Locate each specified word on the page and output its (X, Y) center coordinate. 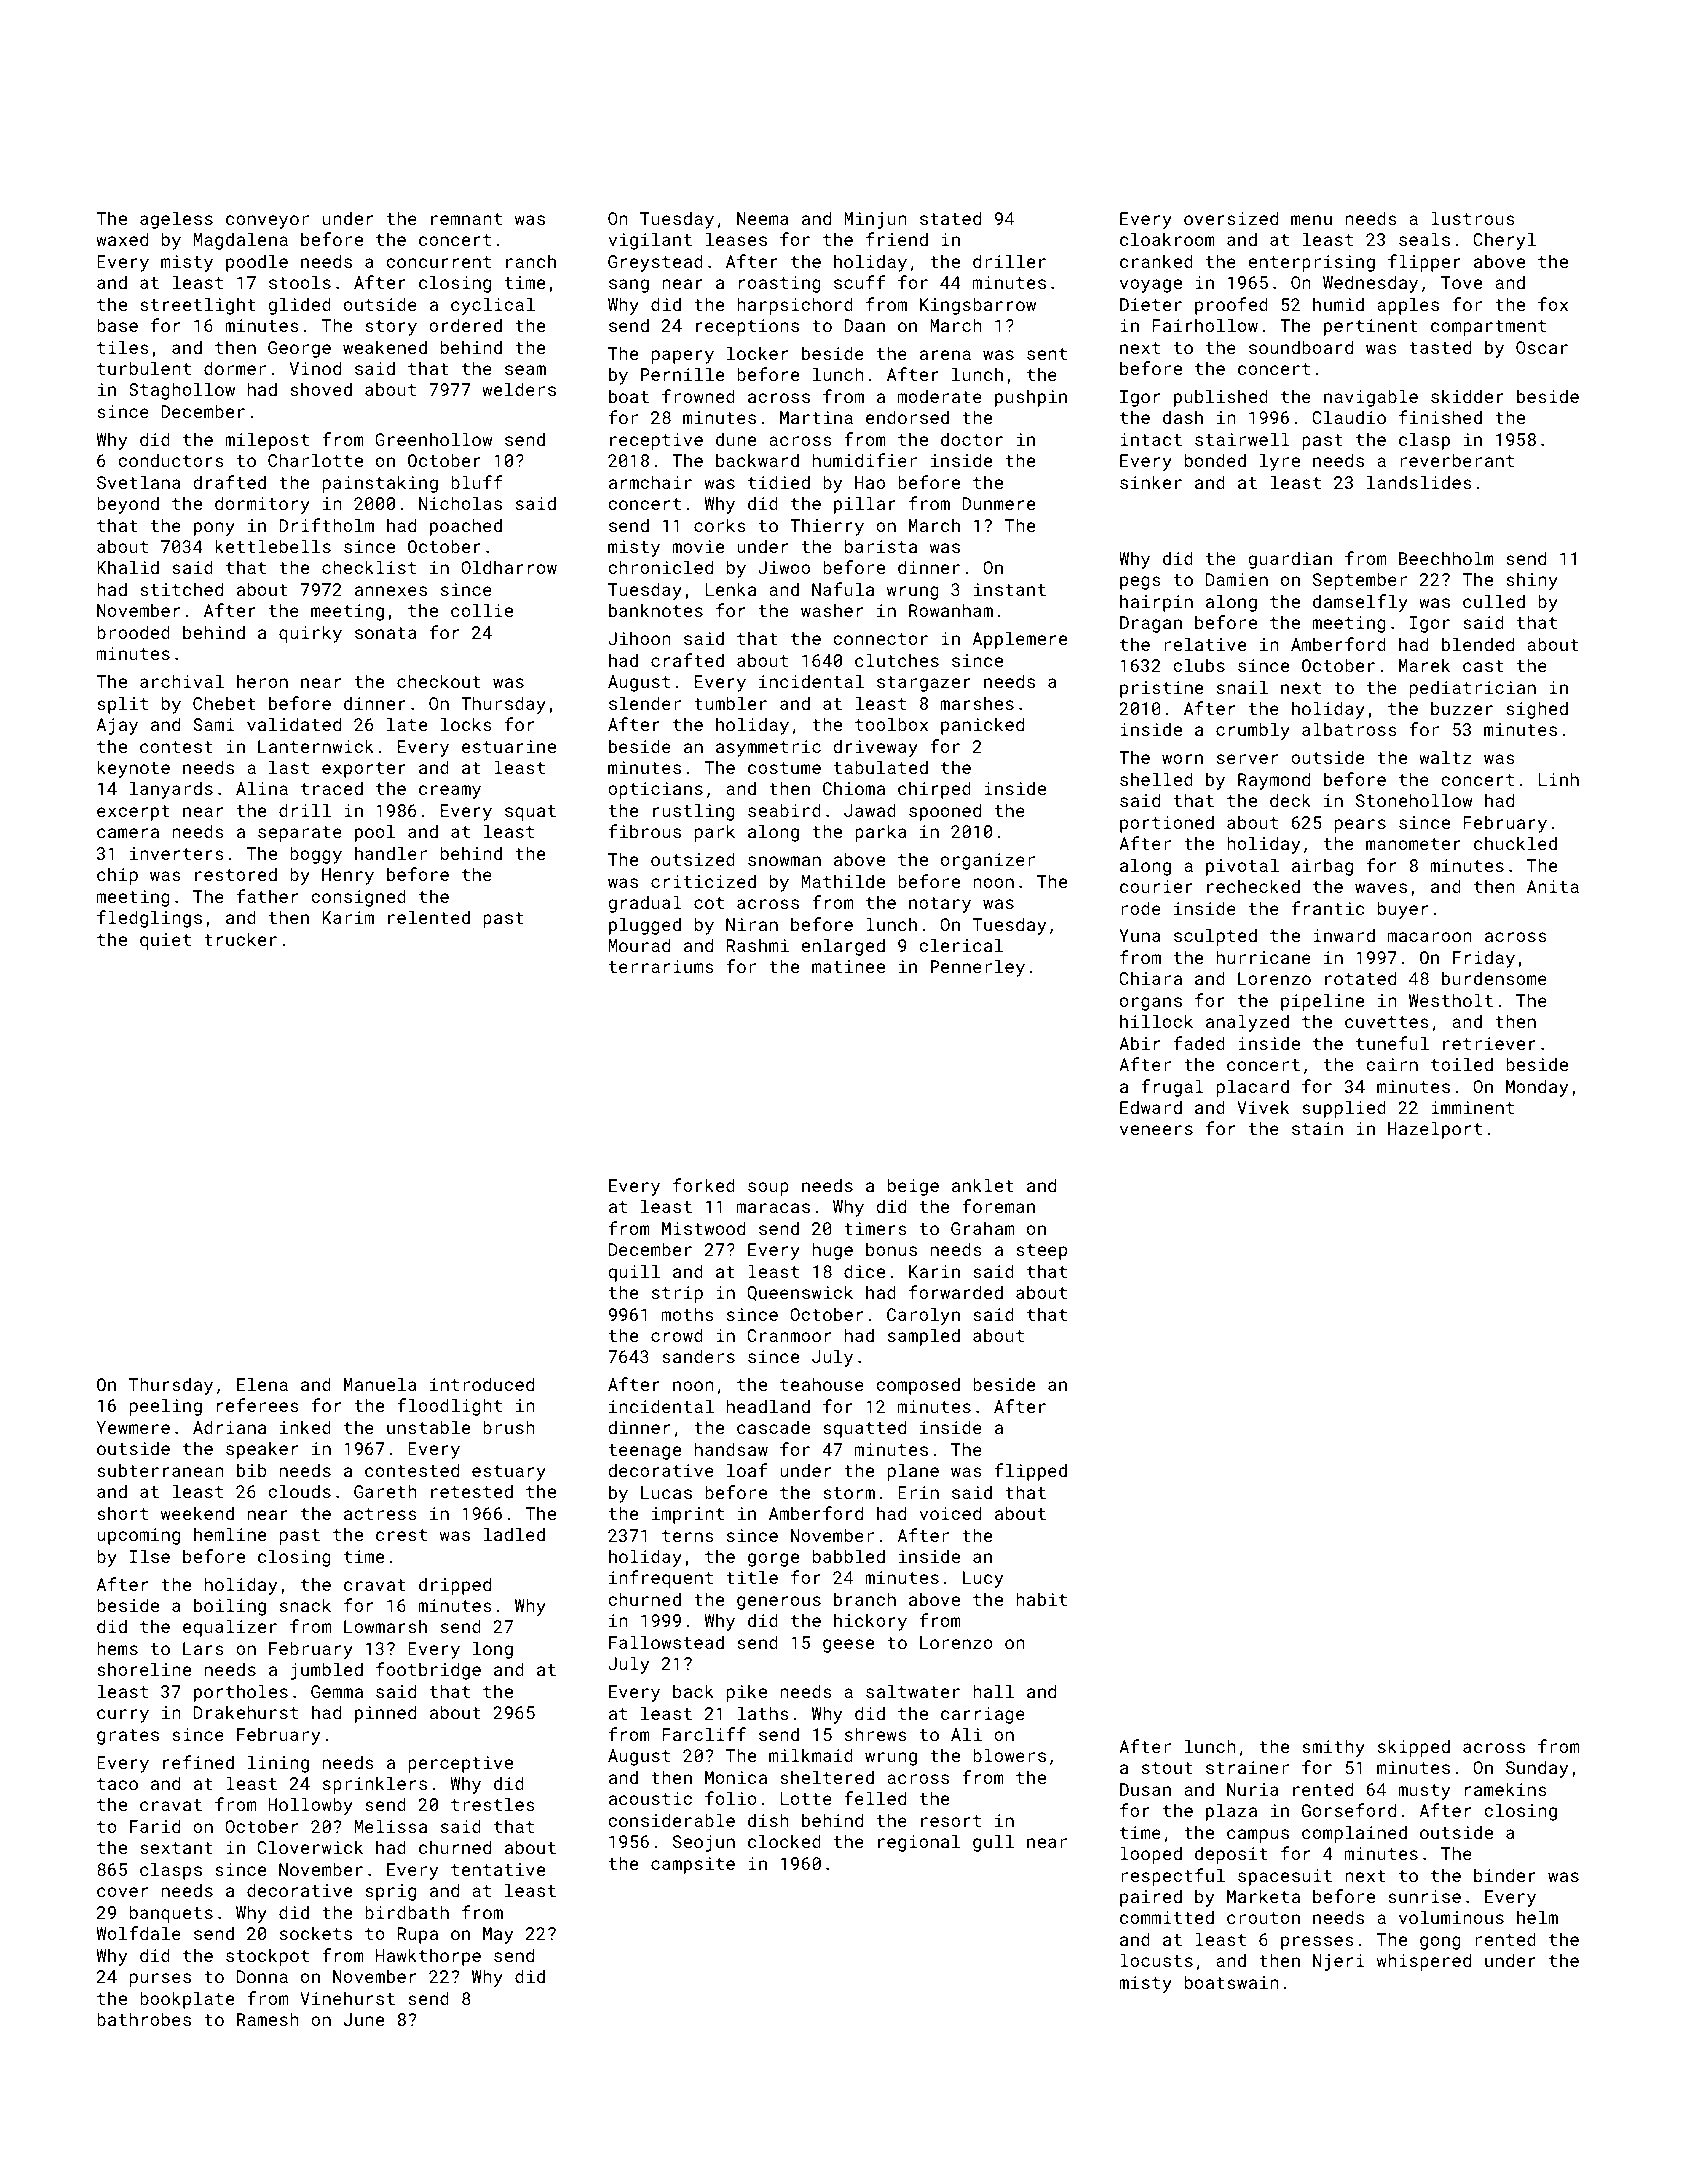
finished (1440, 417)
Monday (1537, 1088)
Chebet (224, 703)
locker (757, 353)
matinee (848, 966)
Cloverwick (310, 1847)
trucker (240, 939)
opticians (655, 790)
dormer (235, 368)
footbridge (428, 1671)
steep (1041, 1252)
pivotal (1242, 867)
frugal (1172, 1088)
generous (779, 1603)
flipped (1031, 1472)
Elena (262, 1384)
